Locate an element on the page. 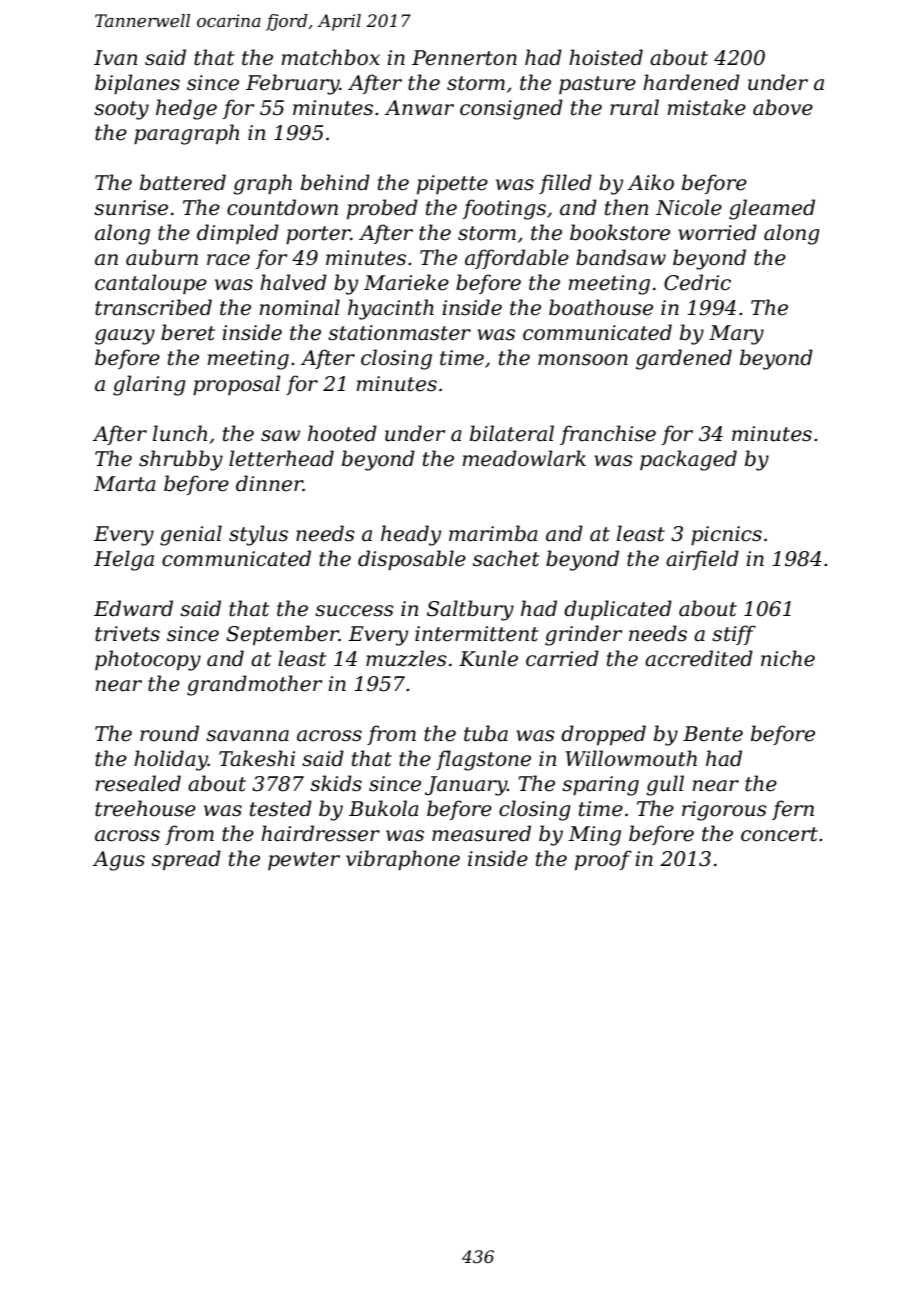 The height and width of the page is (1308, 924). muzzles is located at coordinates (406, 658).
